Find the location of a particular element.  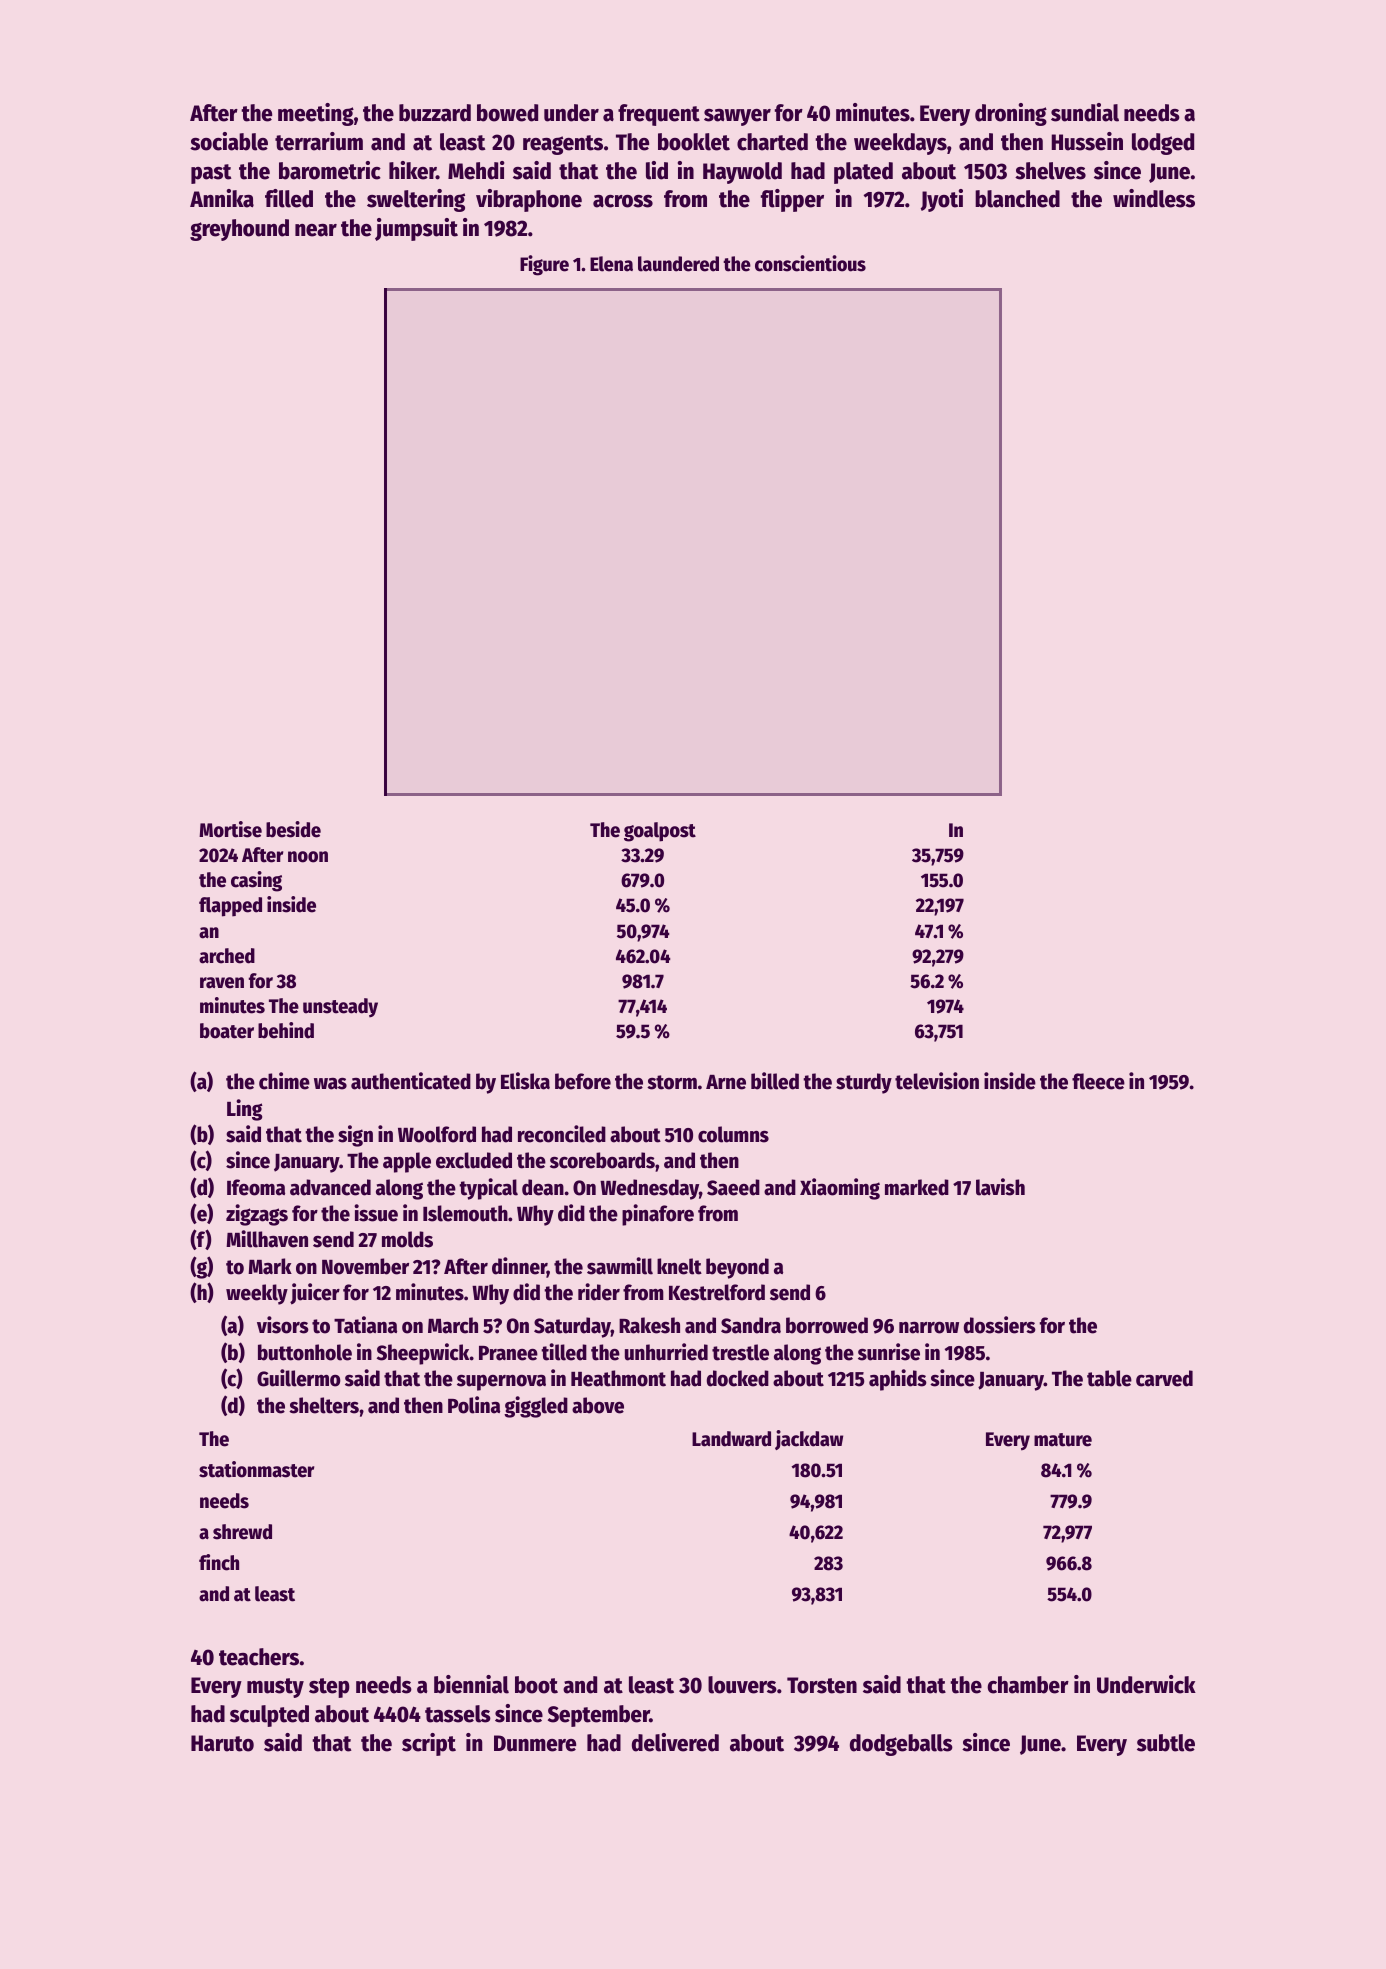

sign is located at coordinates (355, 1136).
